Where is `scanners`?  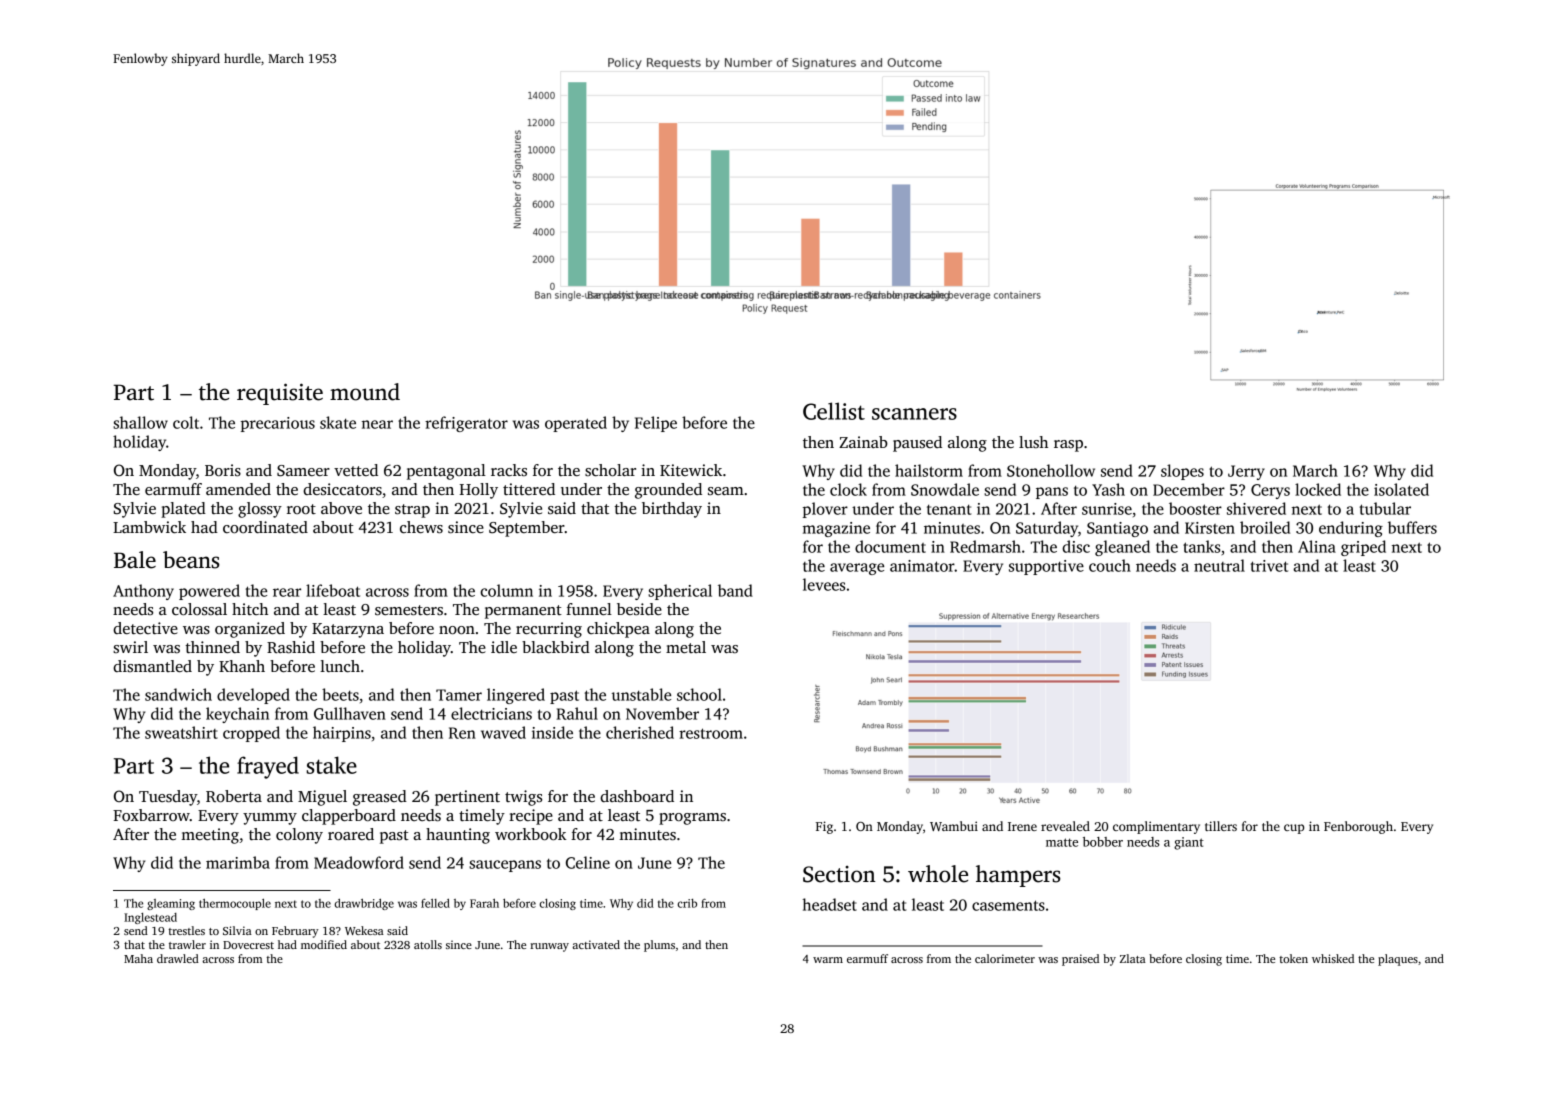
scanners is located at coordinates (914, 414).
